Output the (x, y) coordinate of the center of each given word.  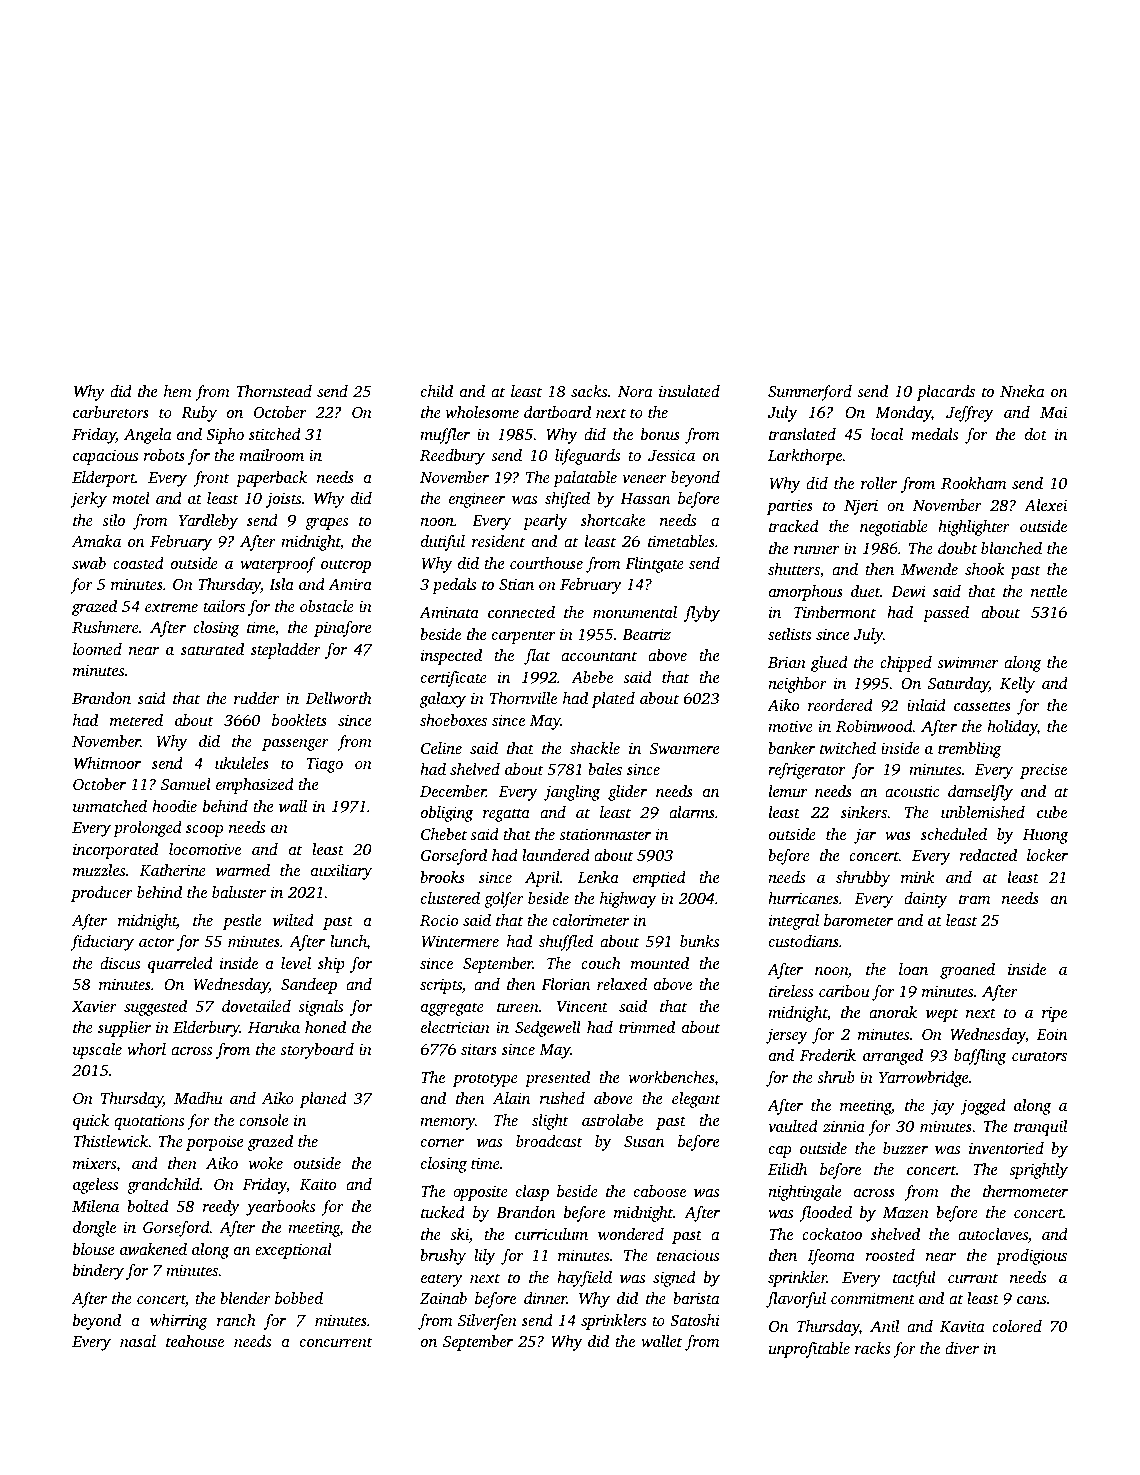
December (453, 791)
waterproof (278, 565)
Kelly (1017, 685)
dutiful (443, 543)
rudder (256, 698)
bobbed (299, 1298)
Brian (787, 662)
